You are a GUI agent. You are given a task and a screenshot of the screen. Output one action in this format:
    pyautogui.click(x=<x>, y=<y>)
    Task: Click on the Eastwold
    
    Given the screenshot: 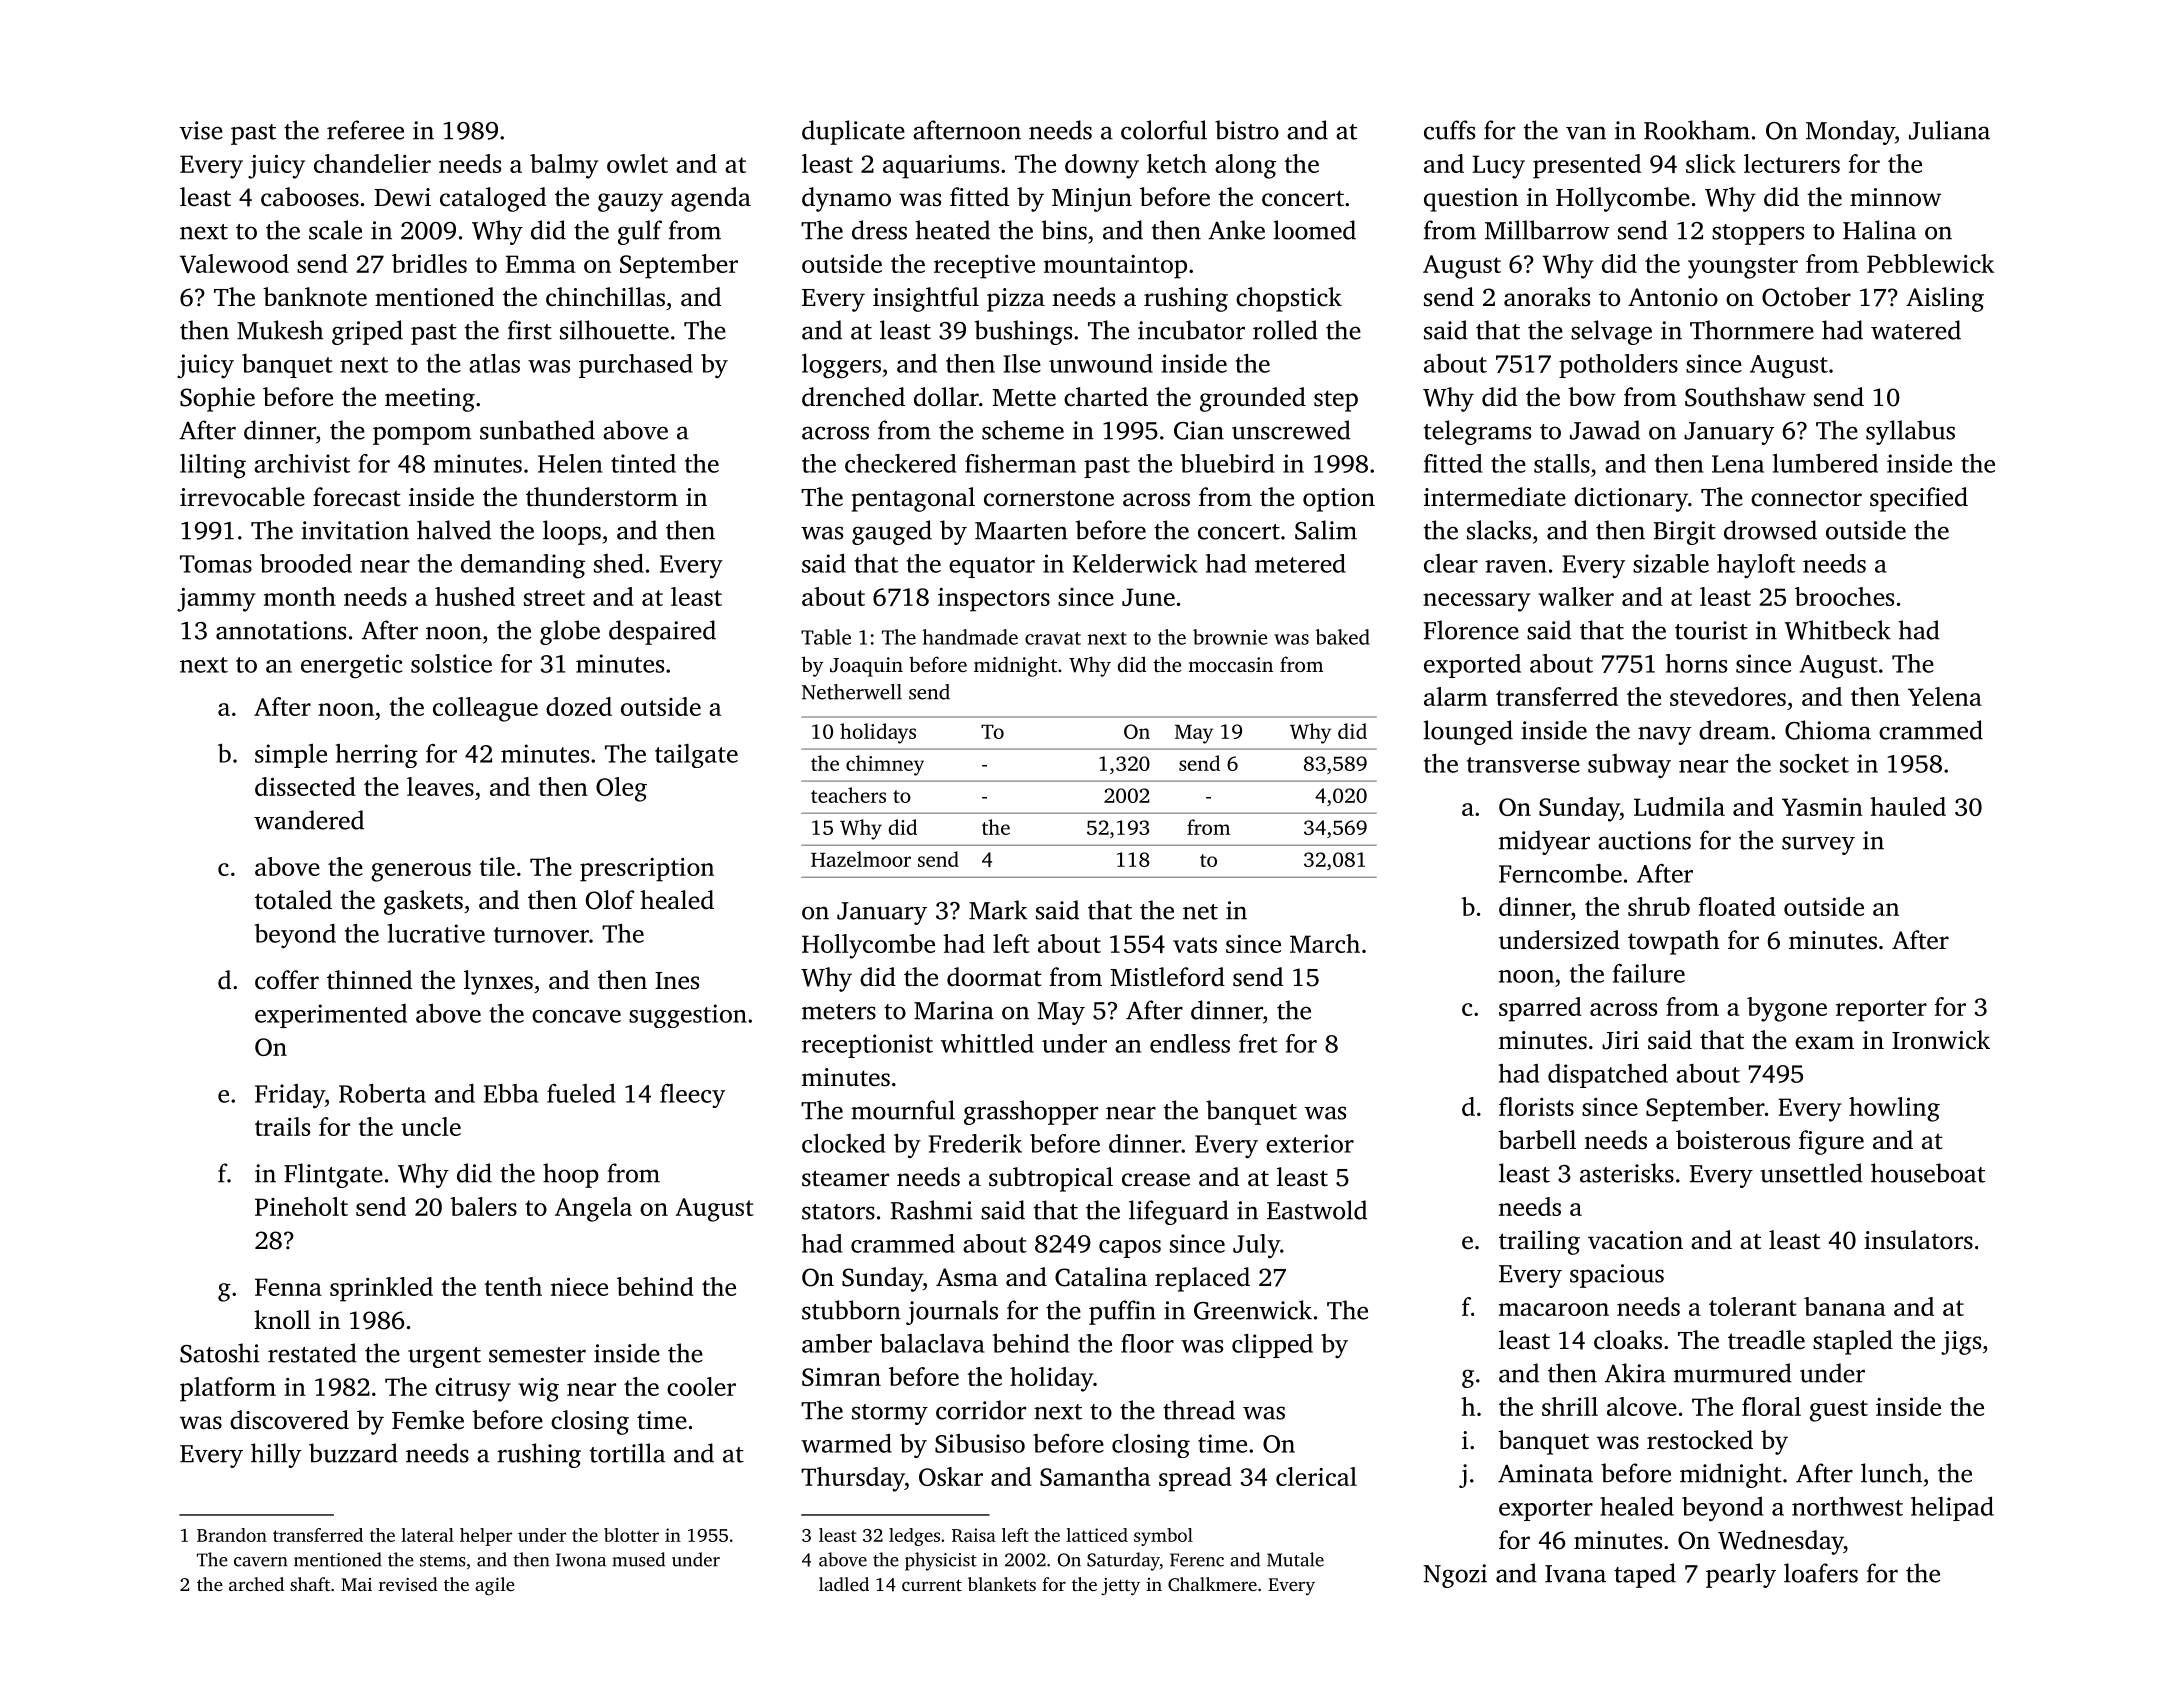 What is the action you would take?
    pyautogui.click(x=1317, y=1210)
